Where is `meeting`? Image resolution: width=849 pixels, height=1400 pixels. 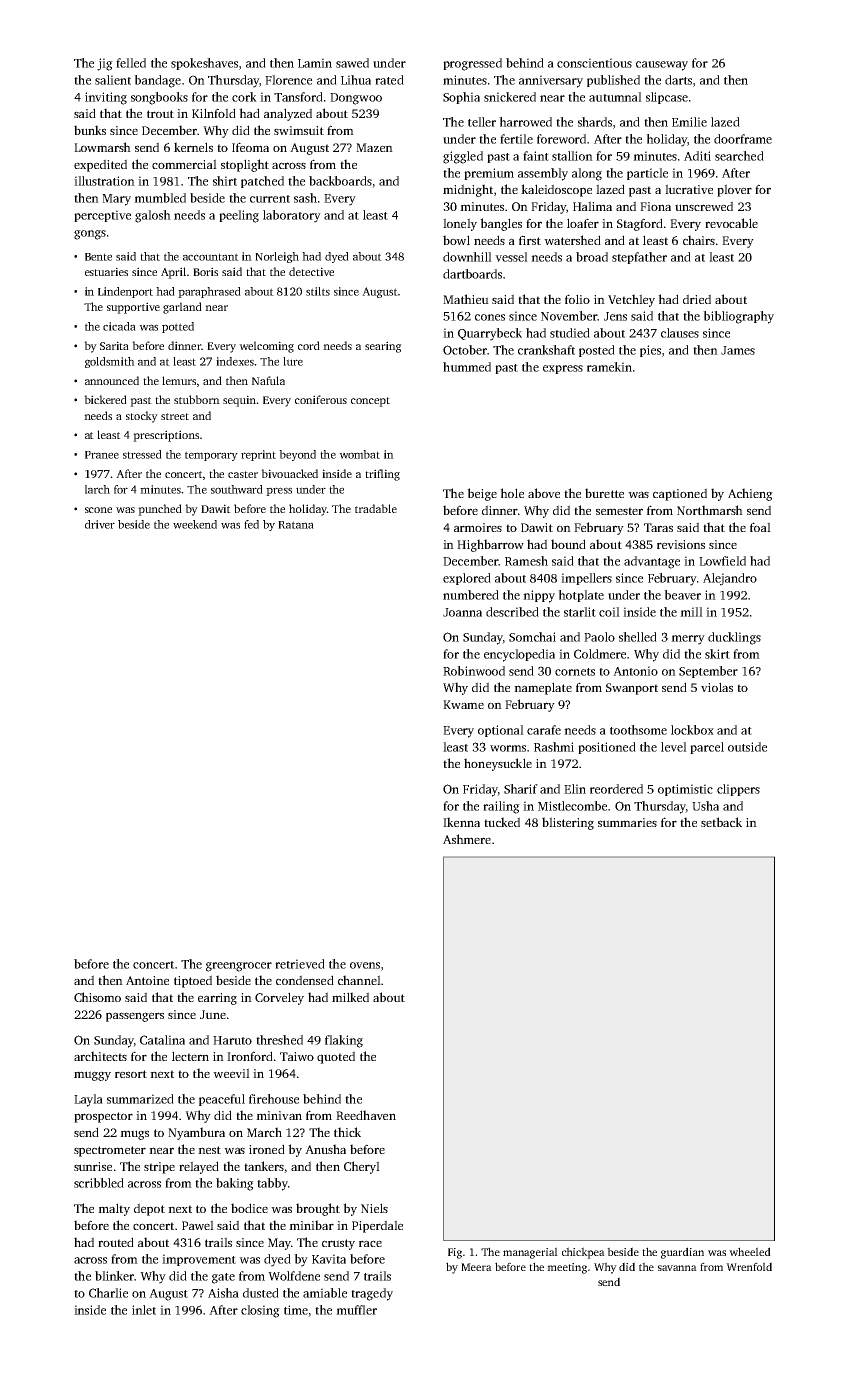 meeting is located at coordinates (567, 1268).
